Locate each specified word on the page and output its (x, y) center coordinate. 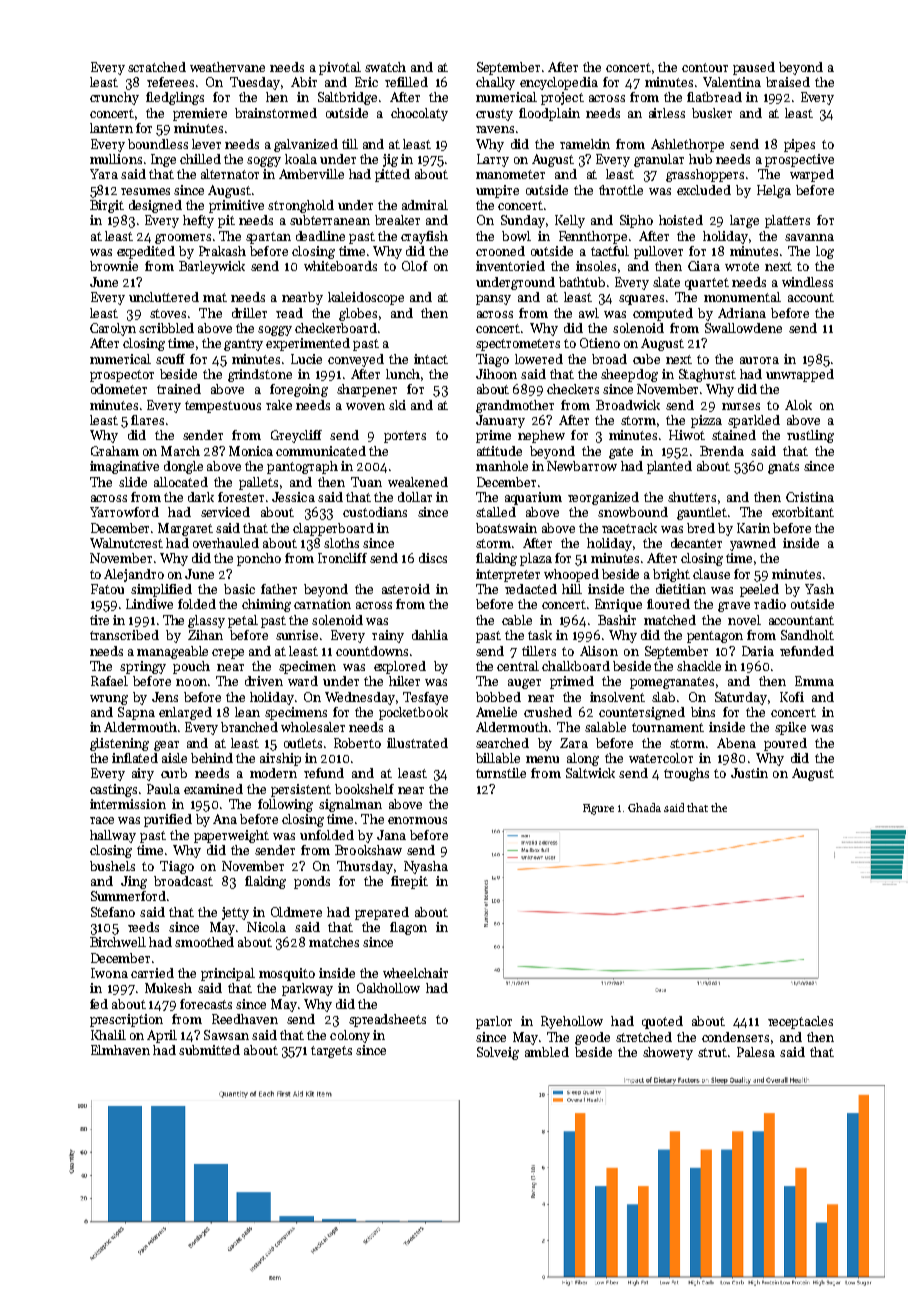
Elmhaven (120, 1050)
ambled (547, 1052)
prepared (382, 913)
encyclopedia (559, 83)
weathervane (227, 67)
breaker (397, 220)
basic (239, 589)
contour (705, 67)
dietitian (681, 589)
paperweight (231, 836)
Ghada (644, 807)
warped (812, 175)
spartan (268, 238)
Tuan (366, 482)
